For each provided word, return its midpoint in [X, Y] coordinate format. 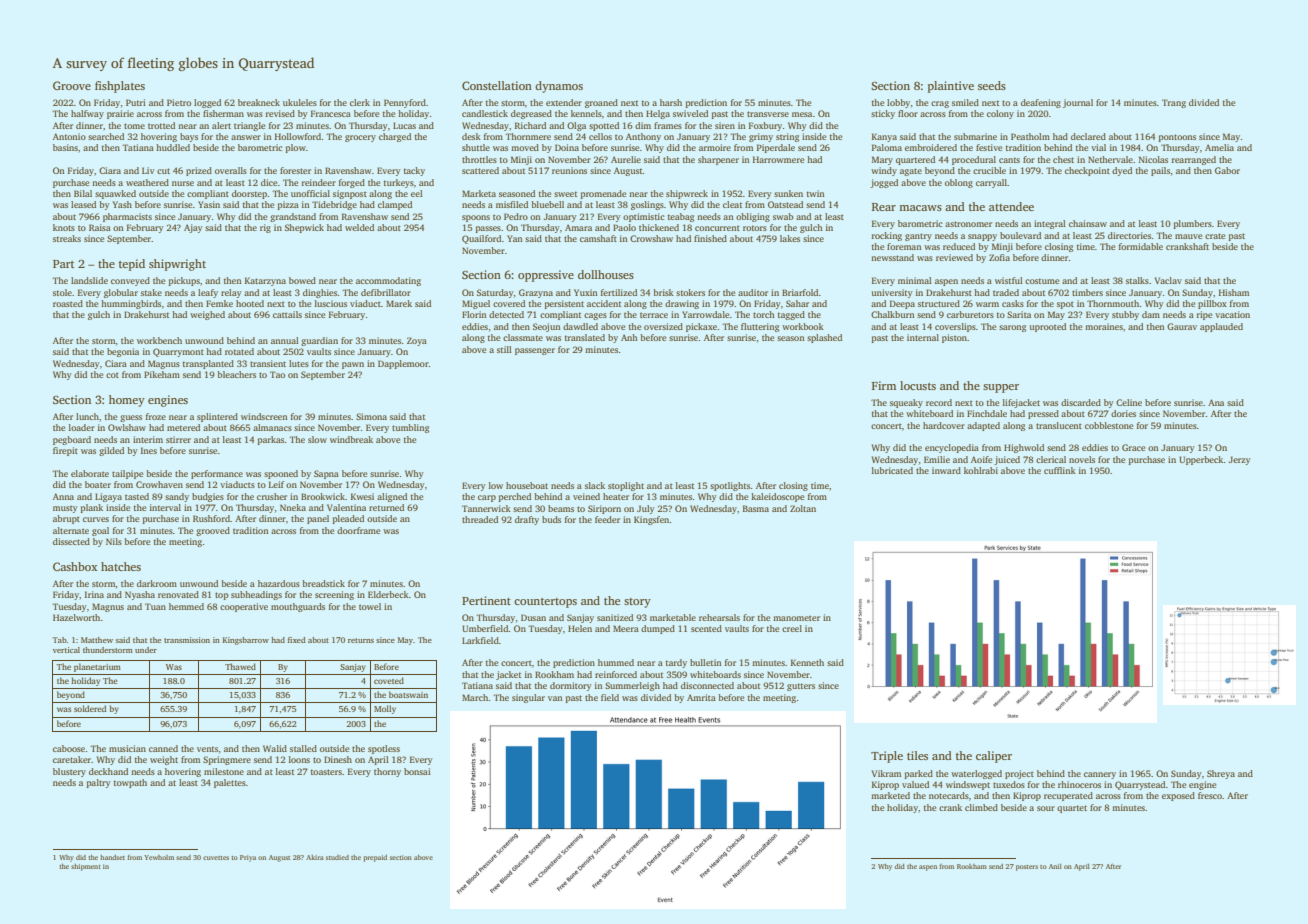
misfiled [512, 204]
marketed [890, 795]
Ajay [193, 228]
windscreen [264, 416]
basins [65, 147]
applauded [1221, 327]
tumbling [410, 428]
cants [1009, 160]
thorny [387, 772]
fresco [1210, 795]
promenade [603, 194]
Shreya [1221, 774]
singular [528, 698]
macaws [920, 208]
